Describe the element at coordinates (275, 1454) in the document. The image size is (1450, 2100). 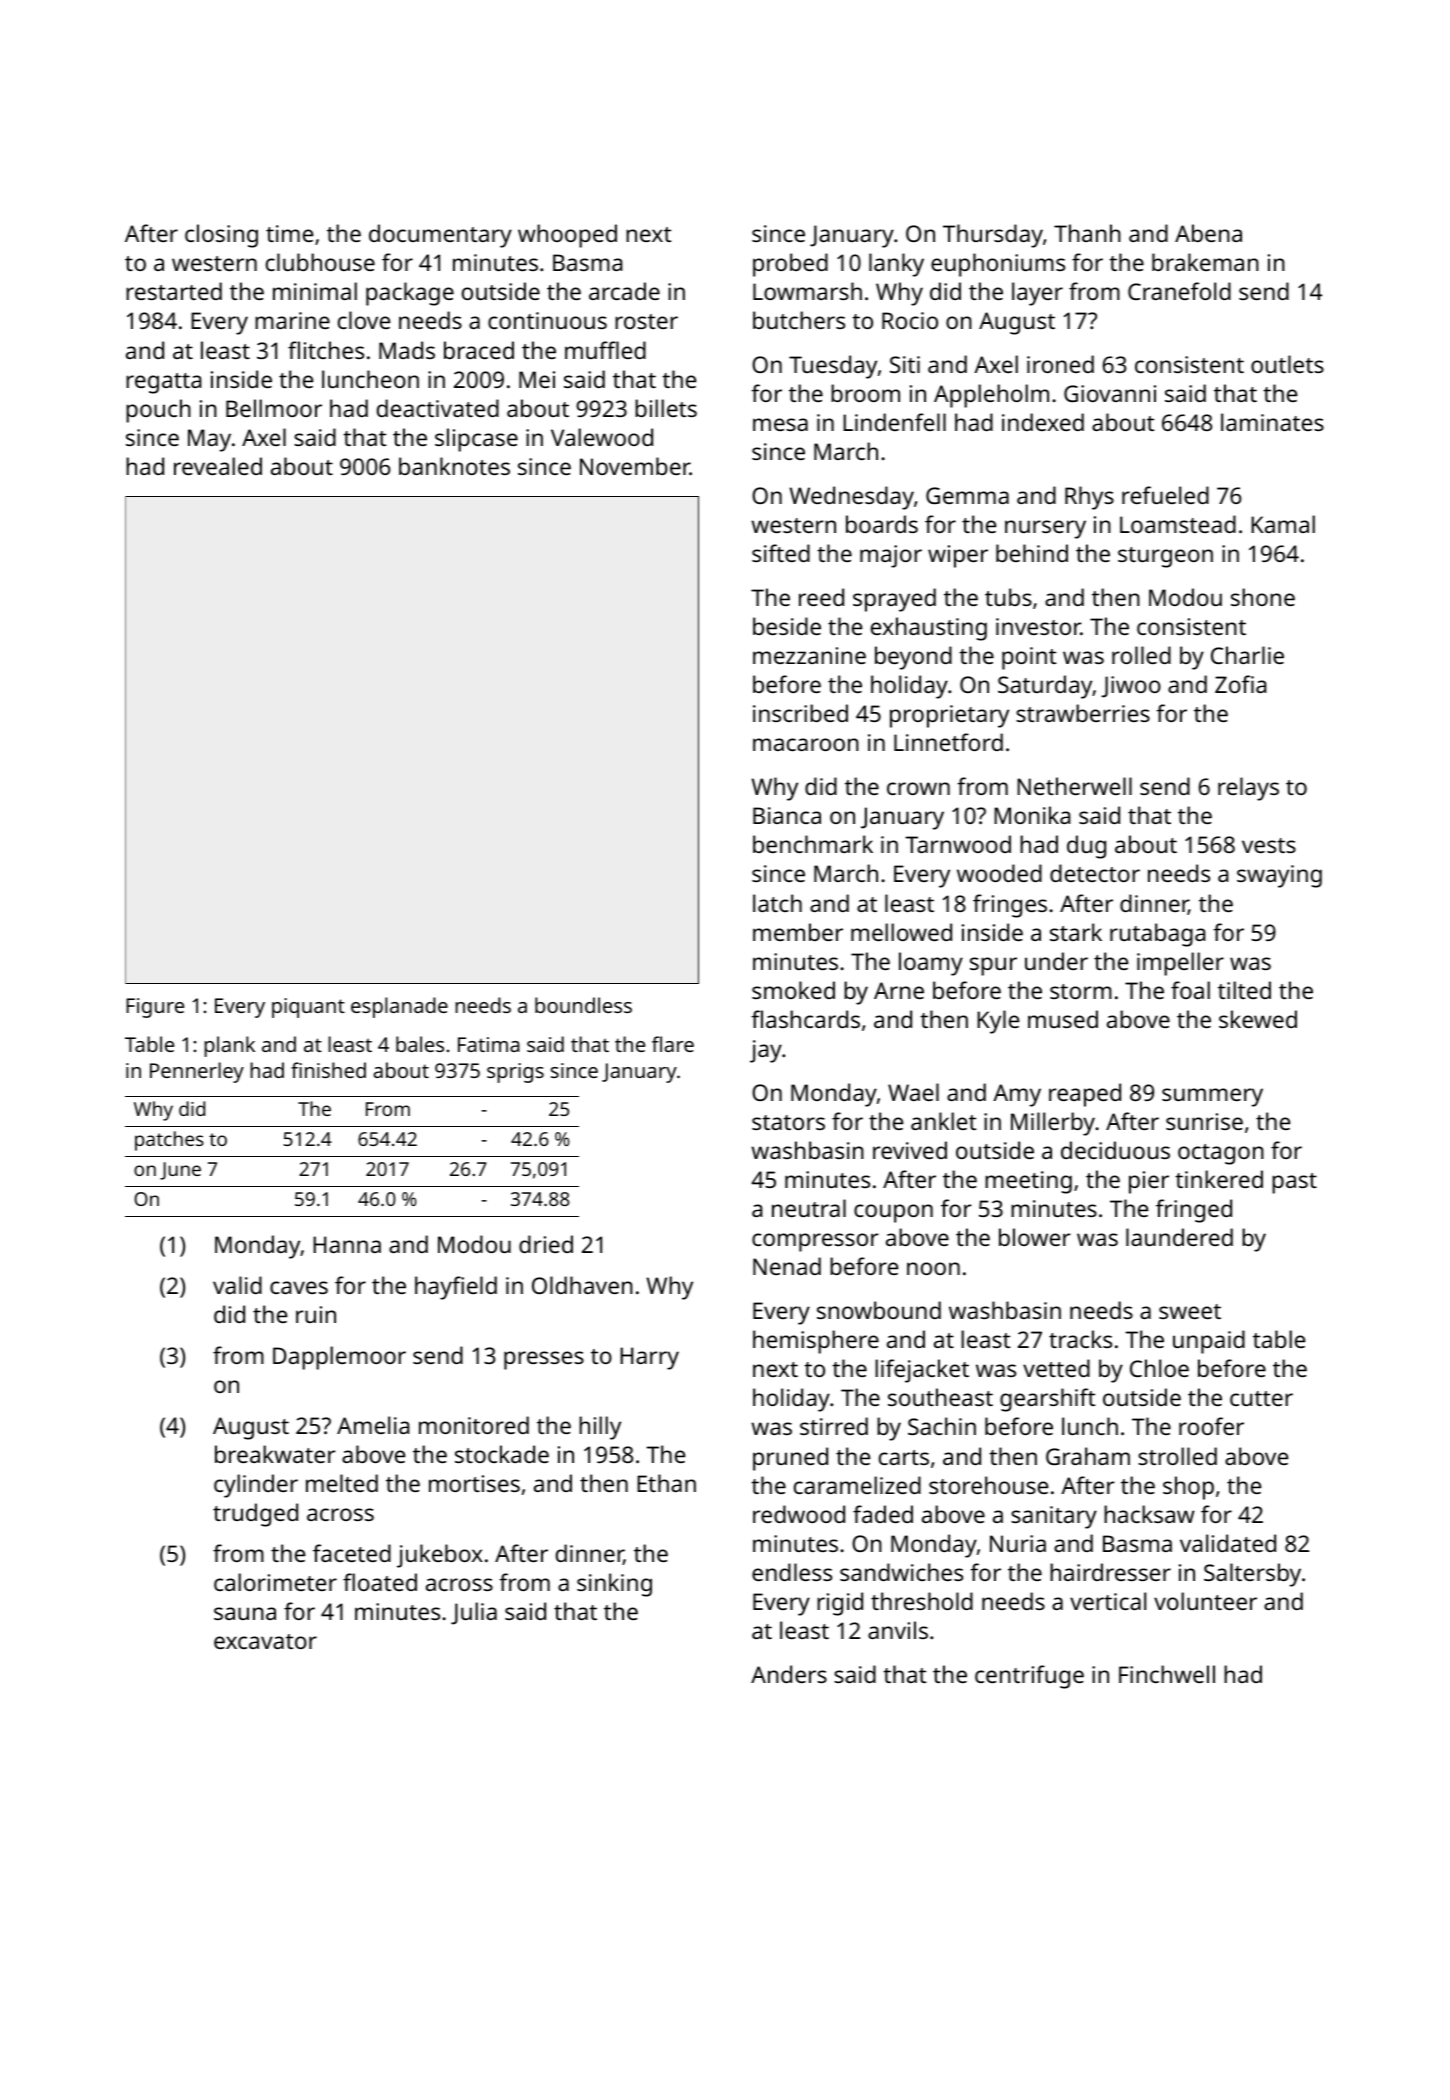
I see `breakwater` at that location.
